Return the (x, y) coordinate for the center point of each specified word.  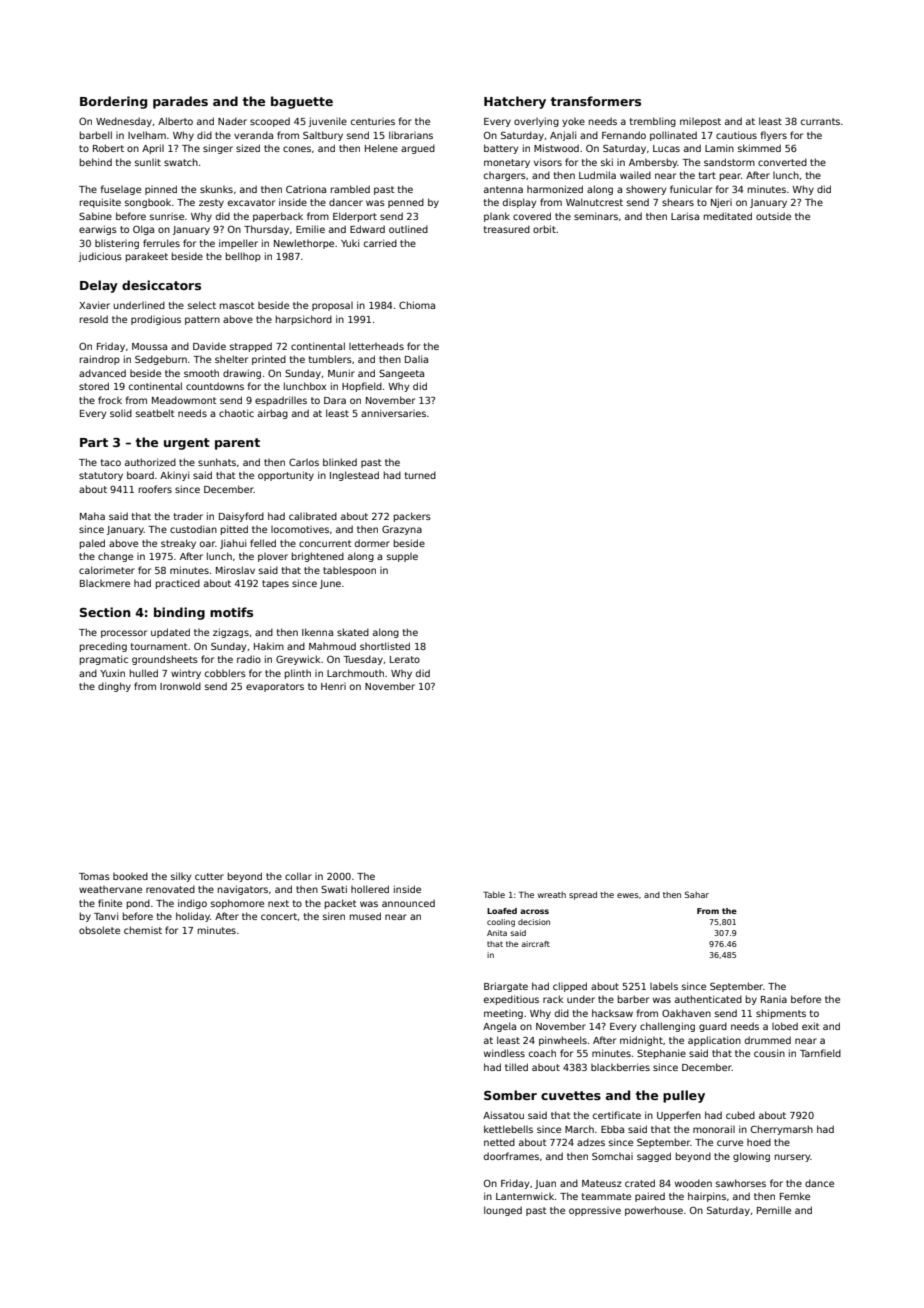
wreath (552, 894)
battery (501, 149)
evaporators (275, 687)
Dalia (416, 359)
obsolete (99, 930)
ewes (628, 895)
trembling (653, 122)
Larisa (685, 216)
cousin (769, 1053)
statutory (101, 476)
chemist (143, 930)
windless (504, 1053)
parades (180, 102)
